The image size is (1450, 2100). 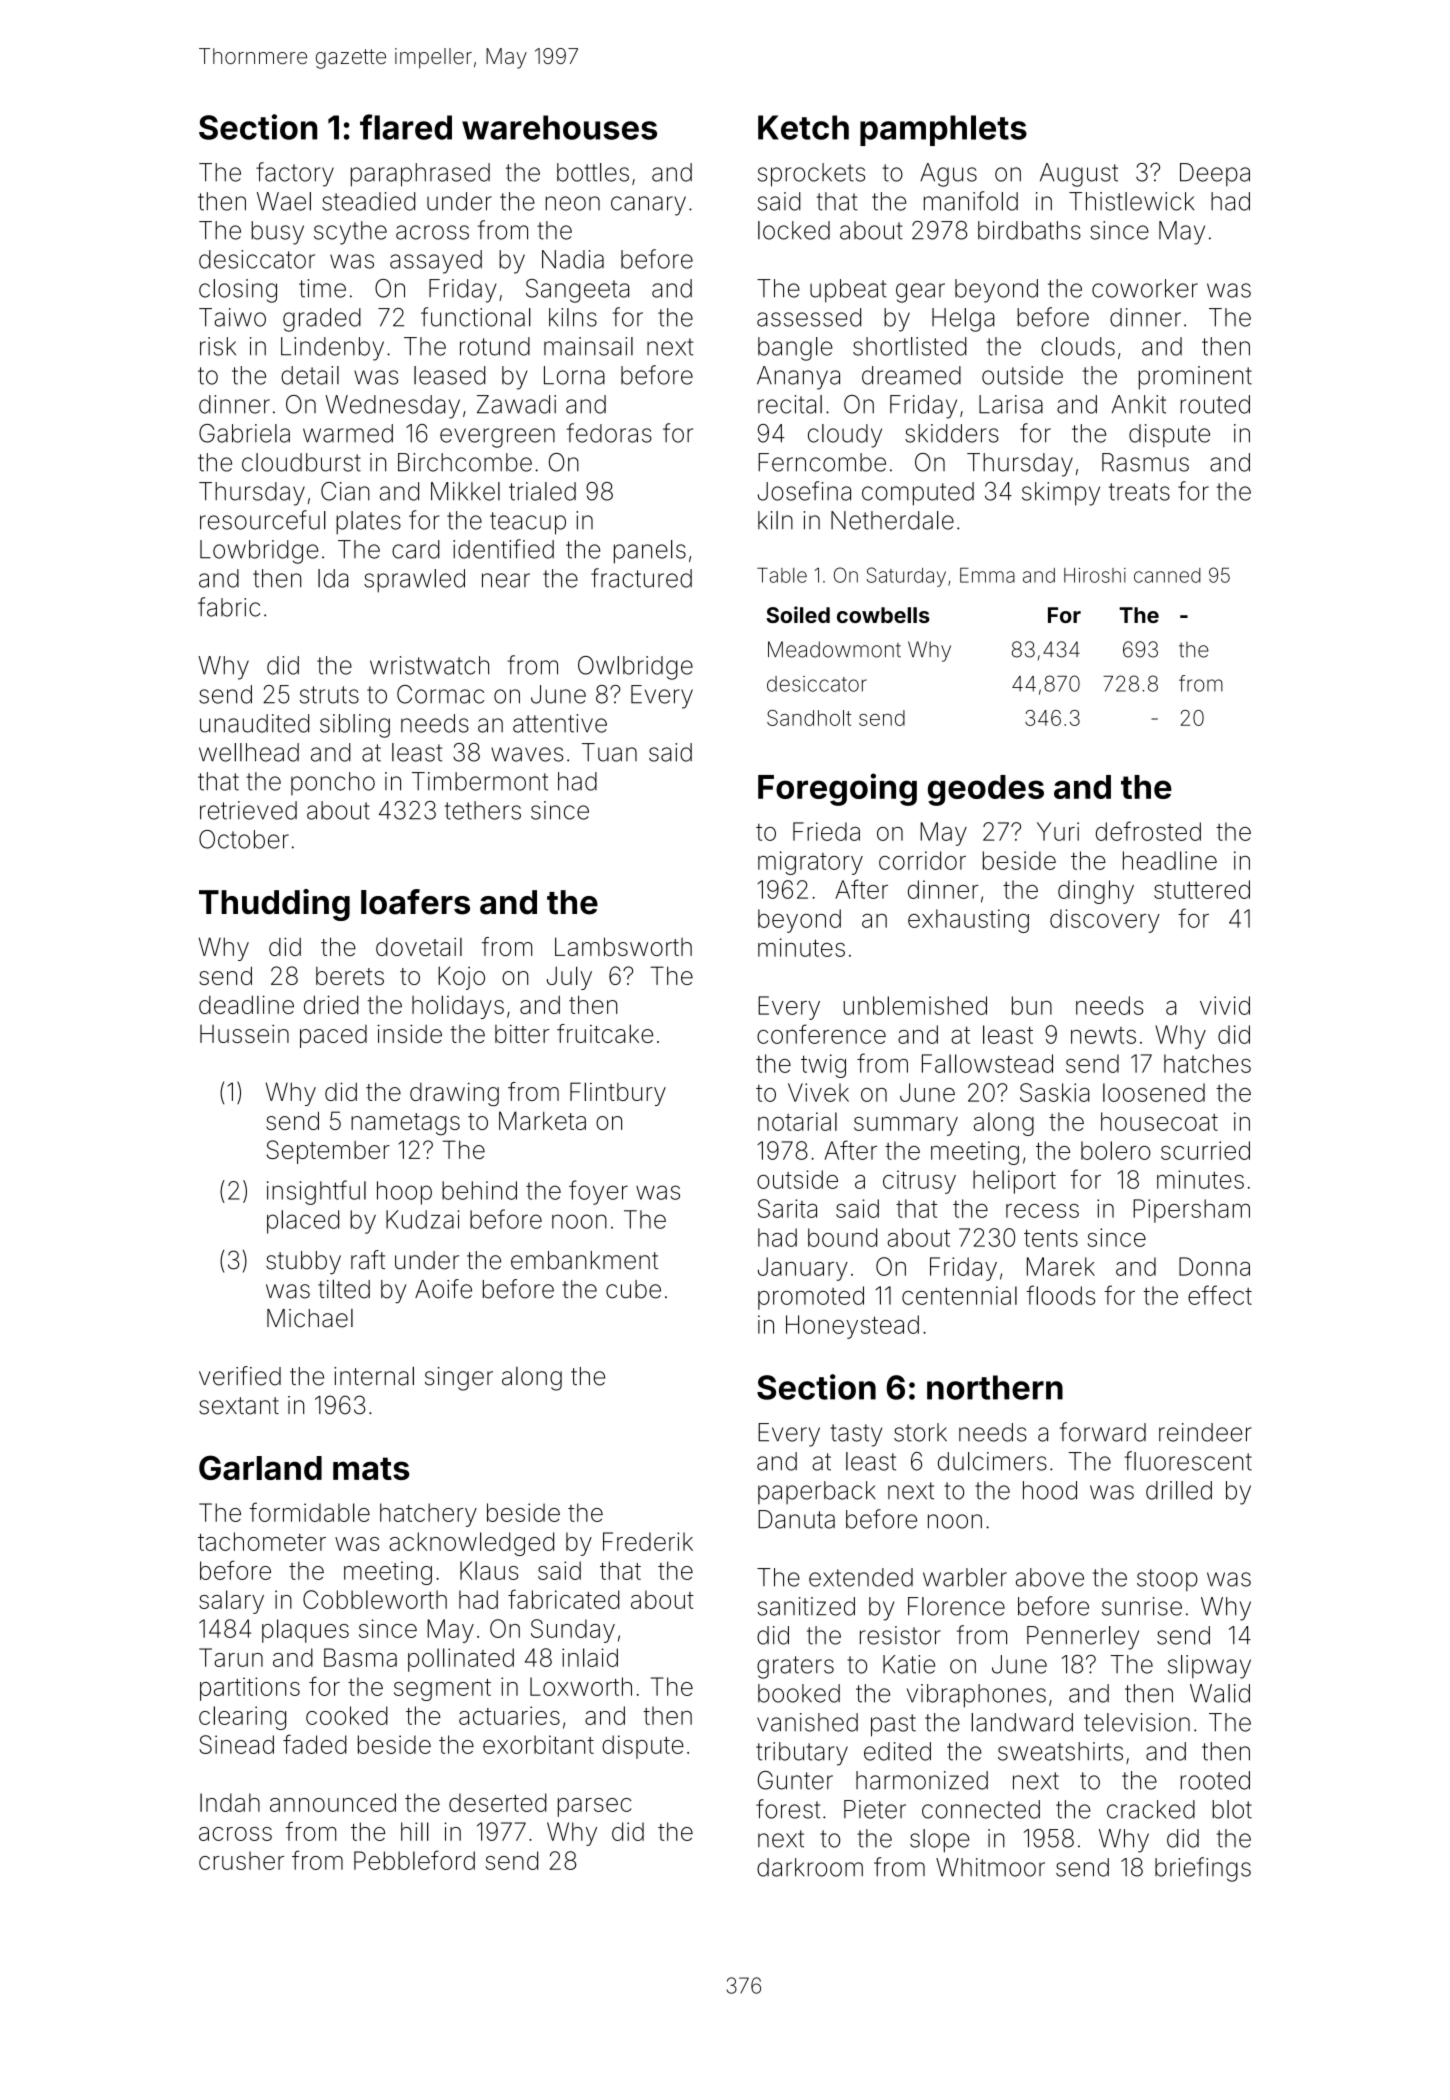 What do you see at coordinates (577, 291) in the screenshot?
I see `Sangeeta` at bounding box center [577, 291].
